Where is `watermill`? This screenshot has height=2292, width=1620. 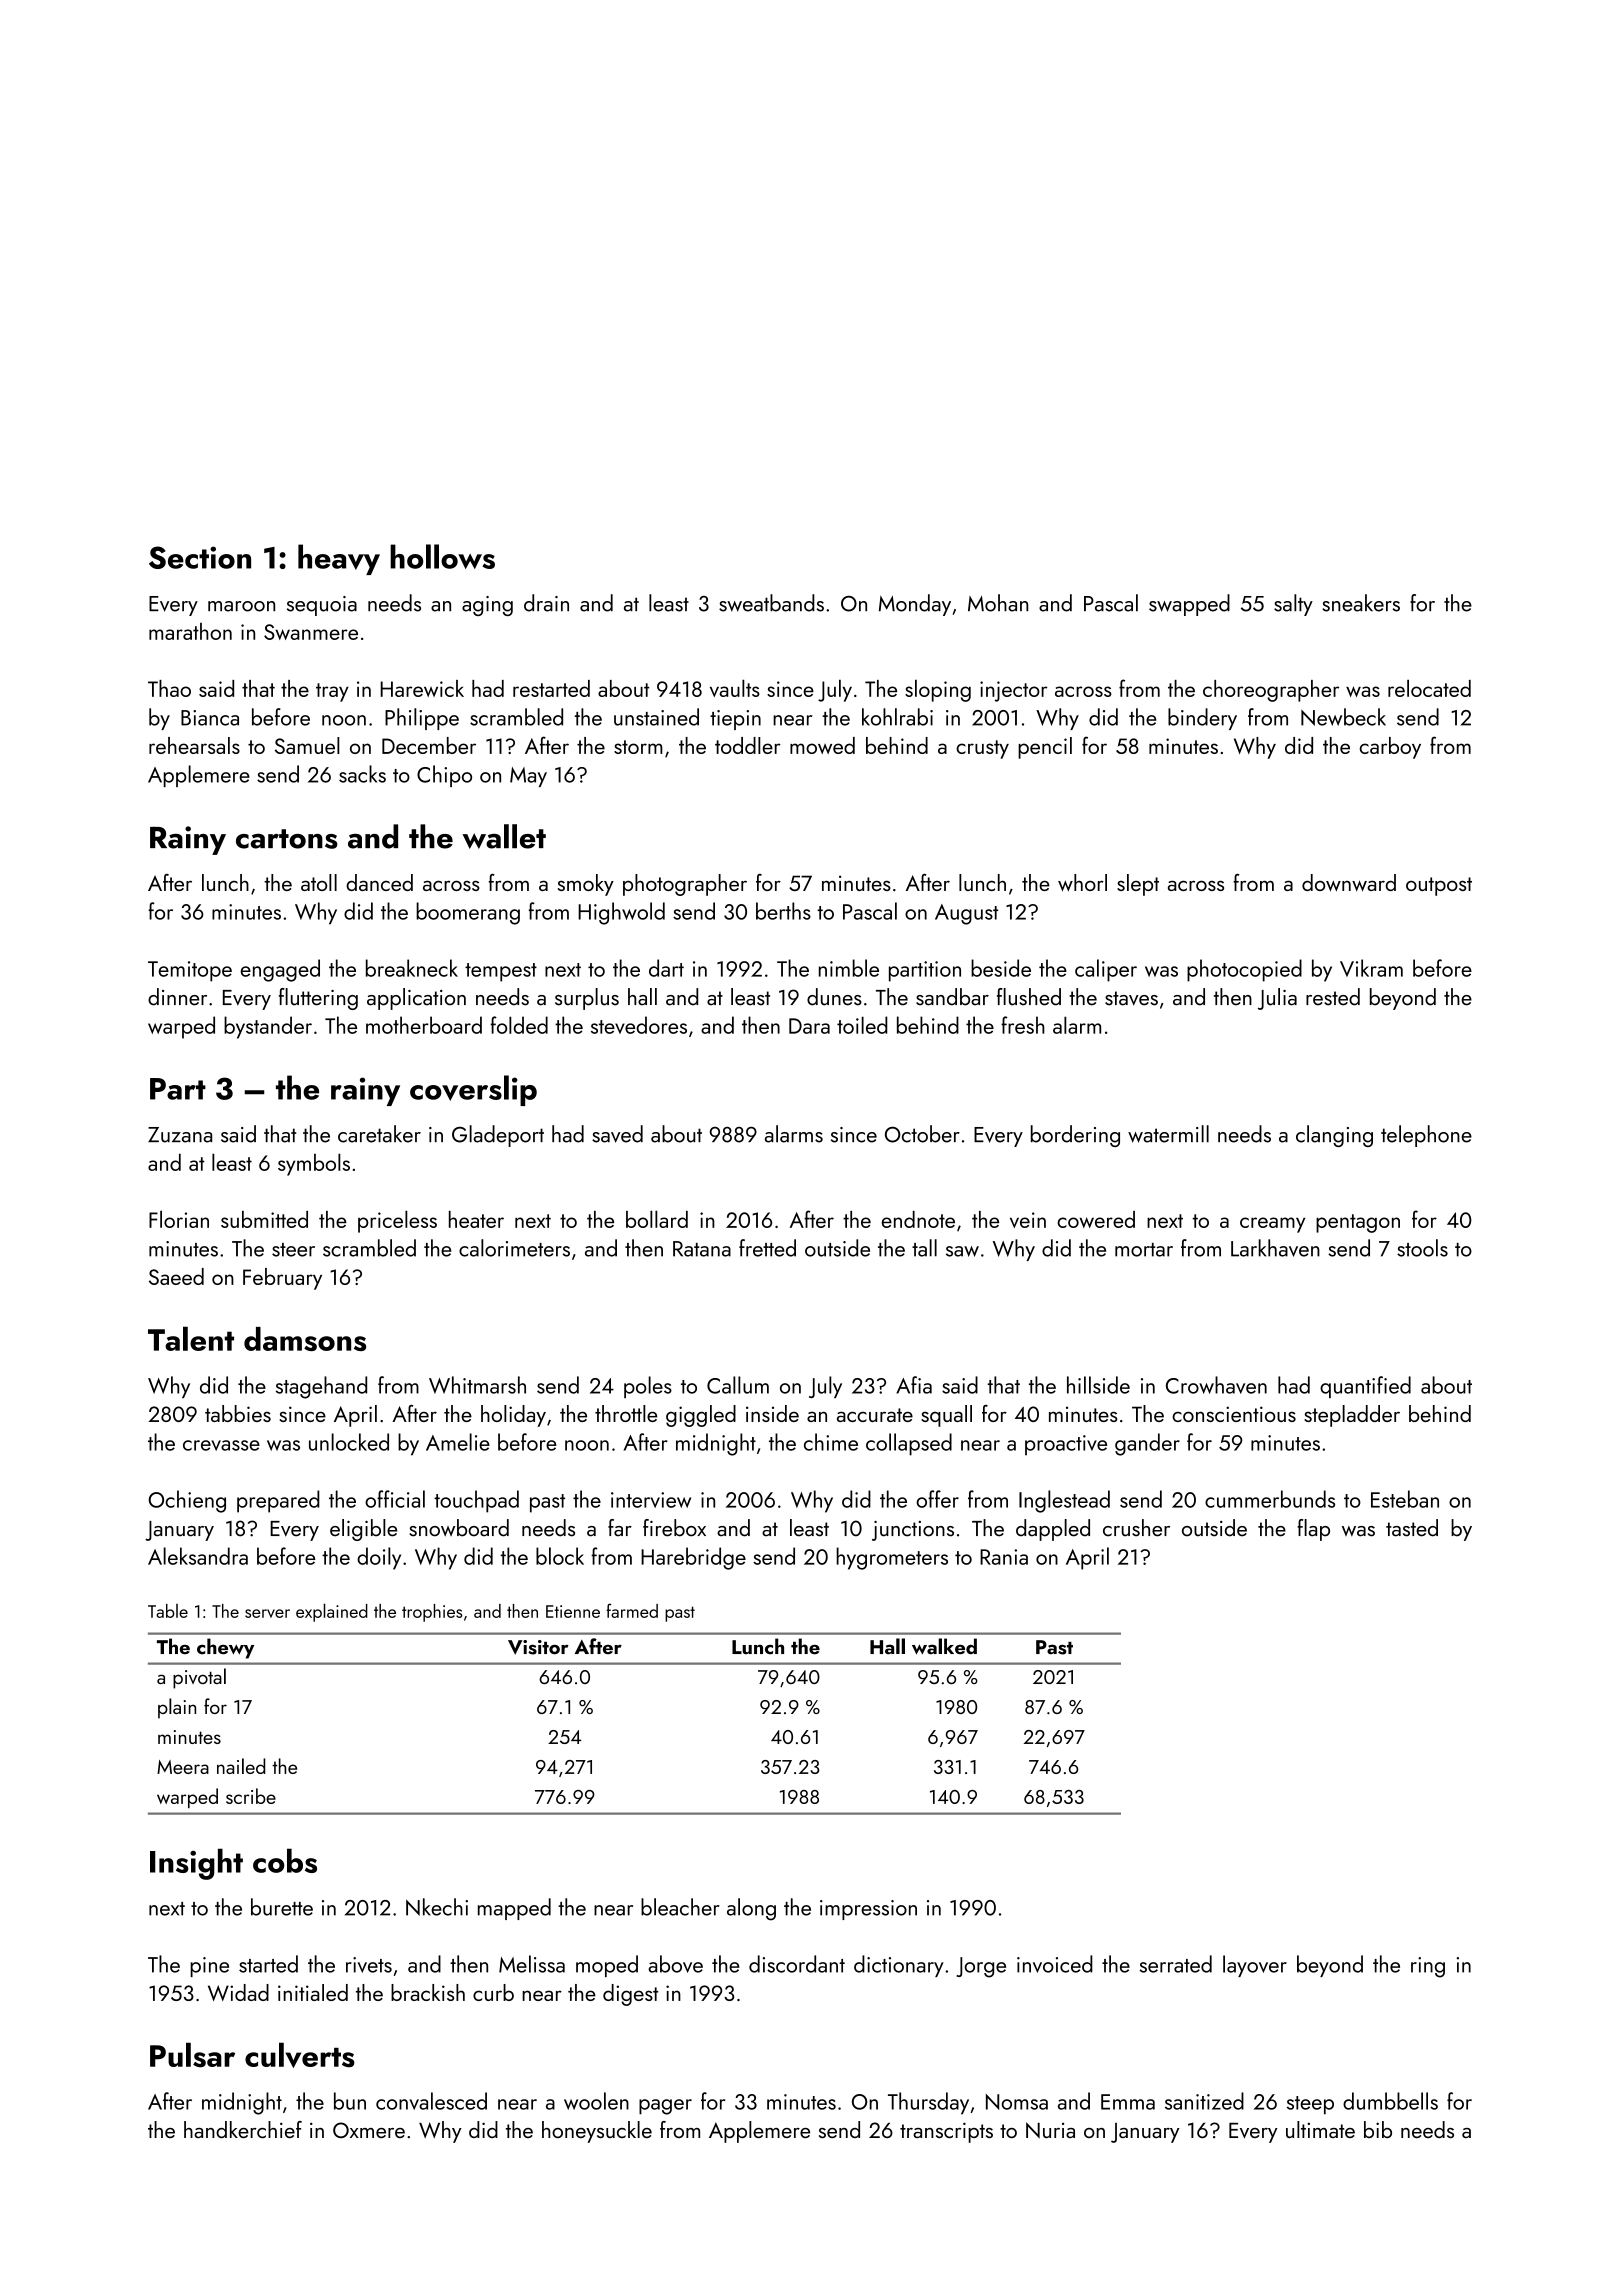 watermill is located at coordinates (1168, 1134).
